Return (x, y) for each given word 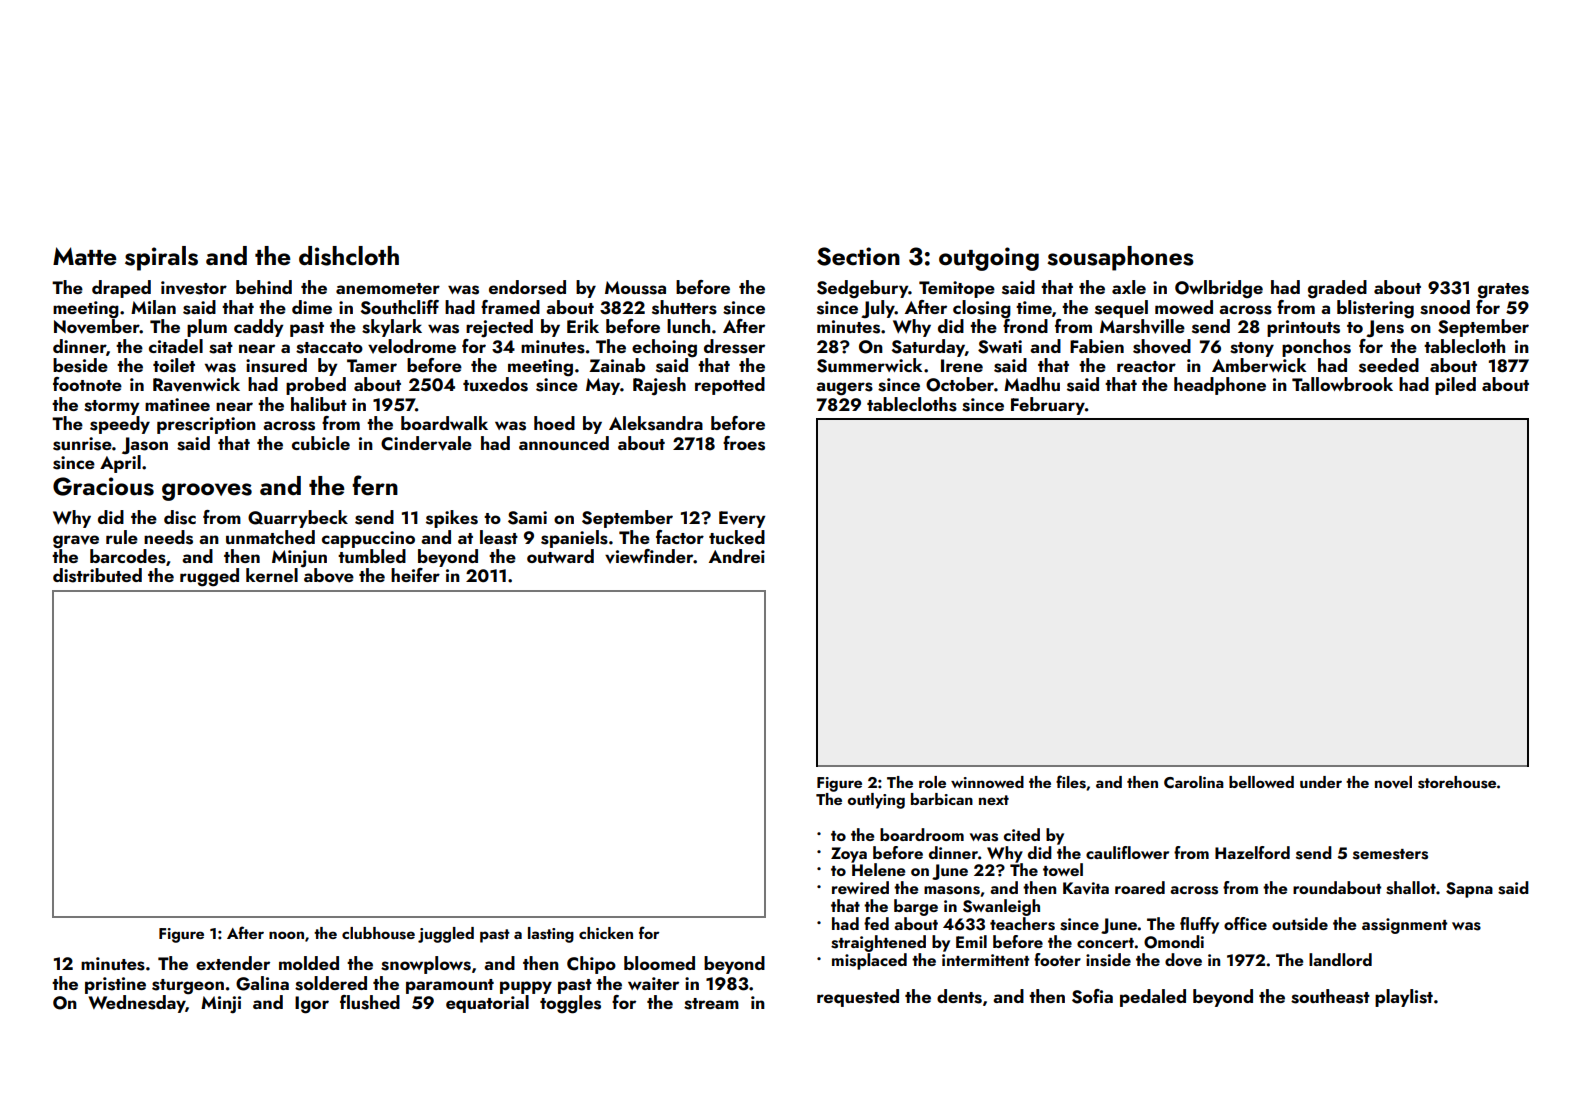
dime (312, 307)
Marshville (1142, 326)
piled (1455, 386)
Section (858, 256)
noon (286, 935)
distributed (97, 575)
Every (742, 519)
